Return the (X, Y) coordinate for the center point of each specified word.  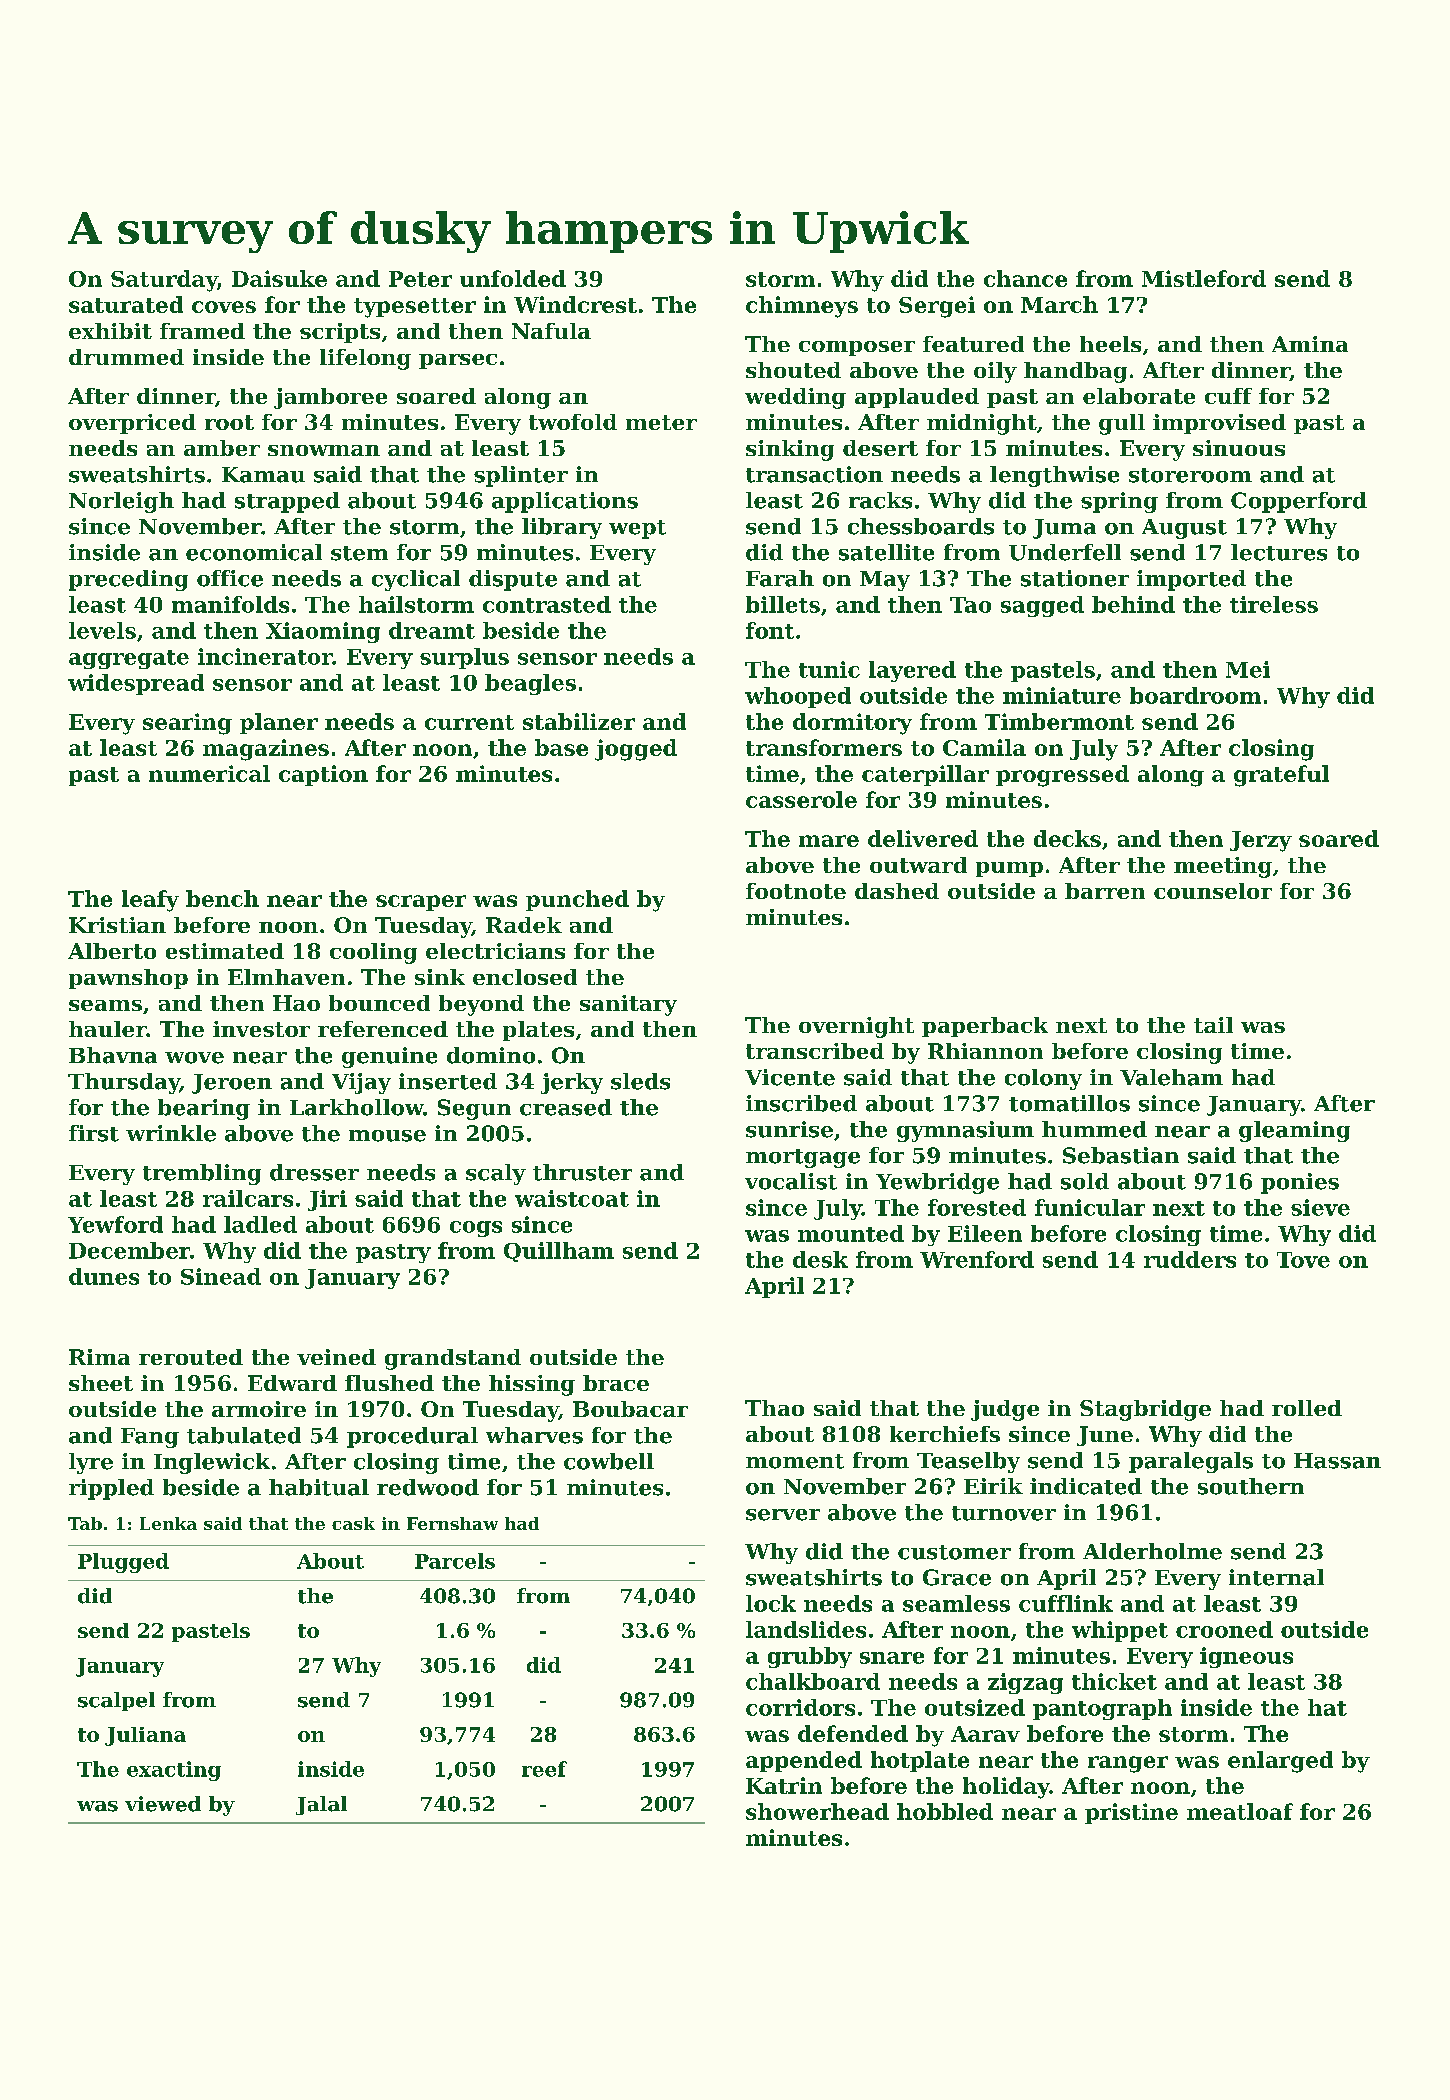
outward (918, 865)
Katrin (784, 1785)
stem (359, 553)
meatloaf (1240, 1811)
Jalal (321, 1805)
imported (1191, 580)
